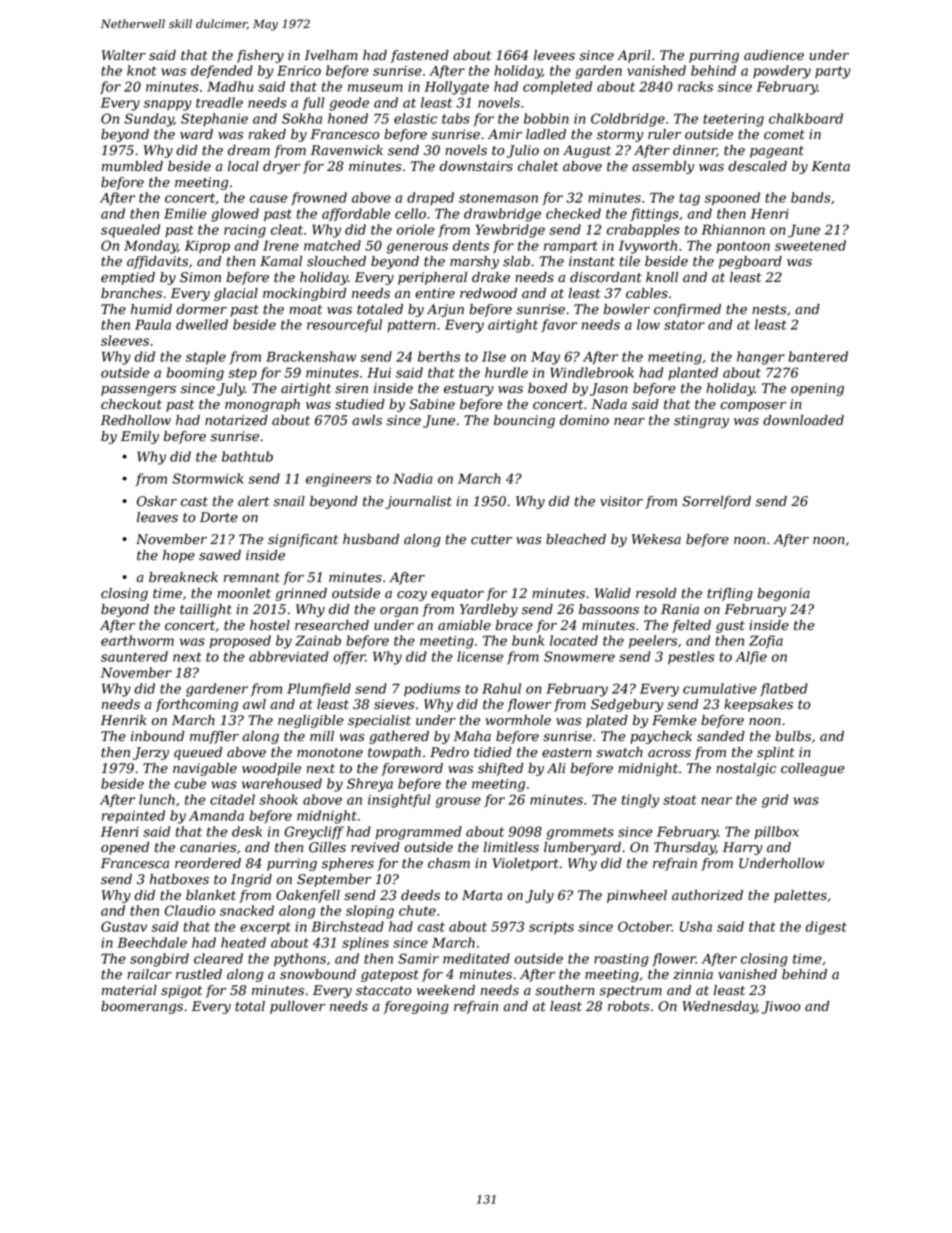  I want to click on sweetened, so click(810, 245).
